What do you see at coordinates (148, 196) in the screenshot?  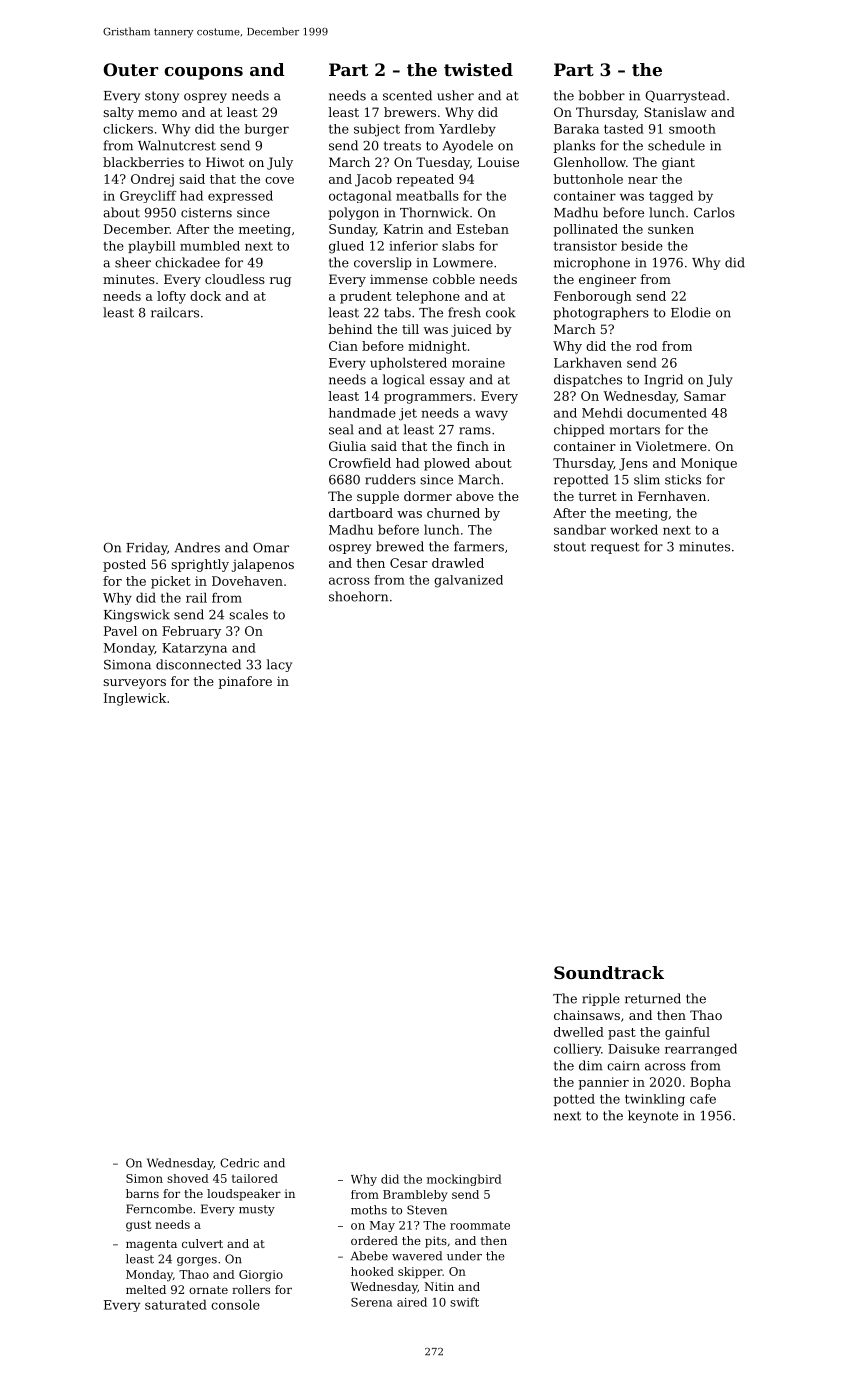 I see `Greycliff` at bounding box center [148, 196].
